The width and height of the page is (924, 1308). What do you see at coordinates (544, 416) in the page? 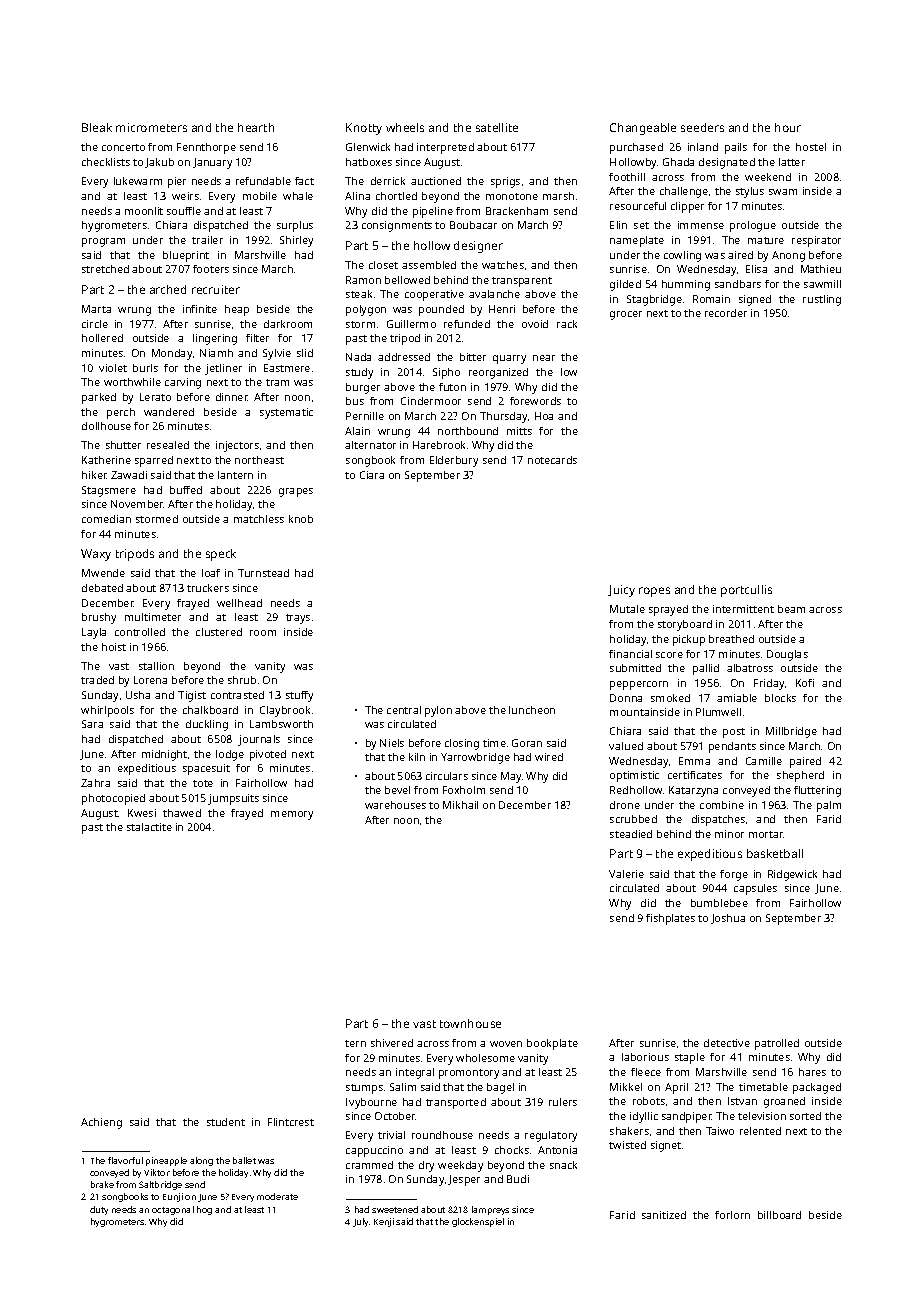
I see `Hoa` at bounding box center [544, 416].
